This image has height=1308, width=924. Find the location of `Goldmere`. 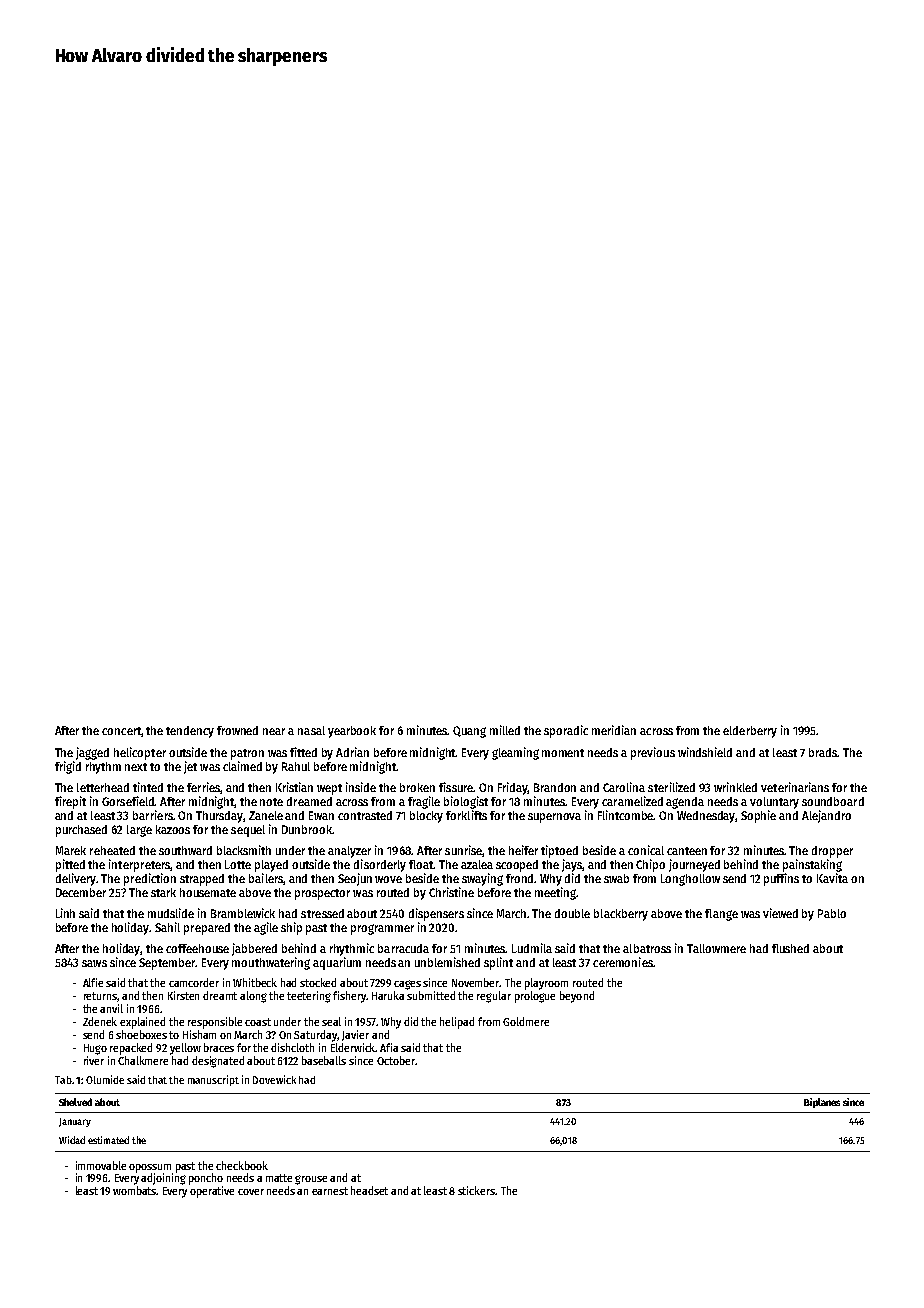

Goldmere is located at coordinates (526, 1021).
